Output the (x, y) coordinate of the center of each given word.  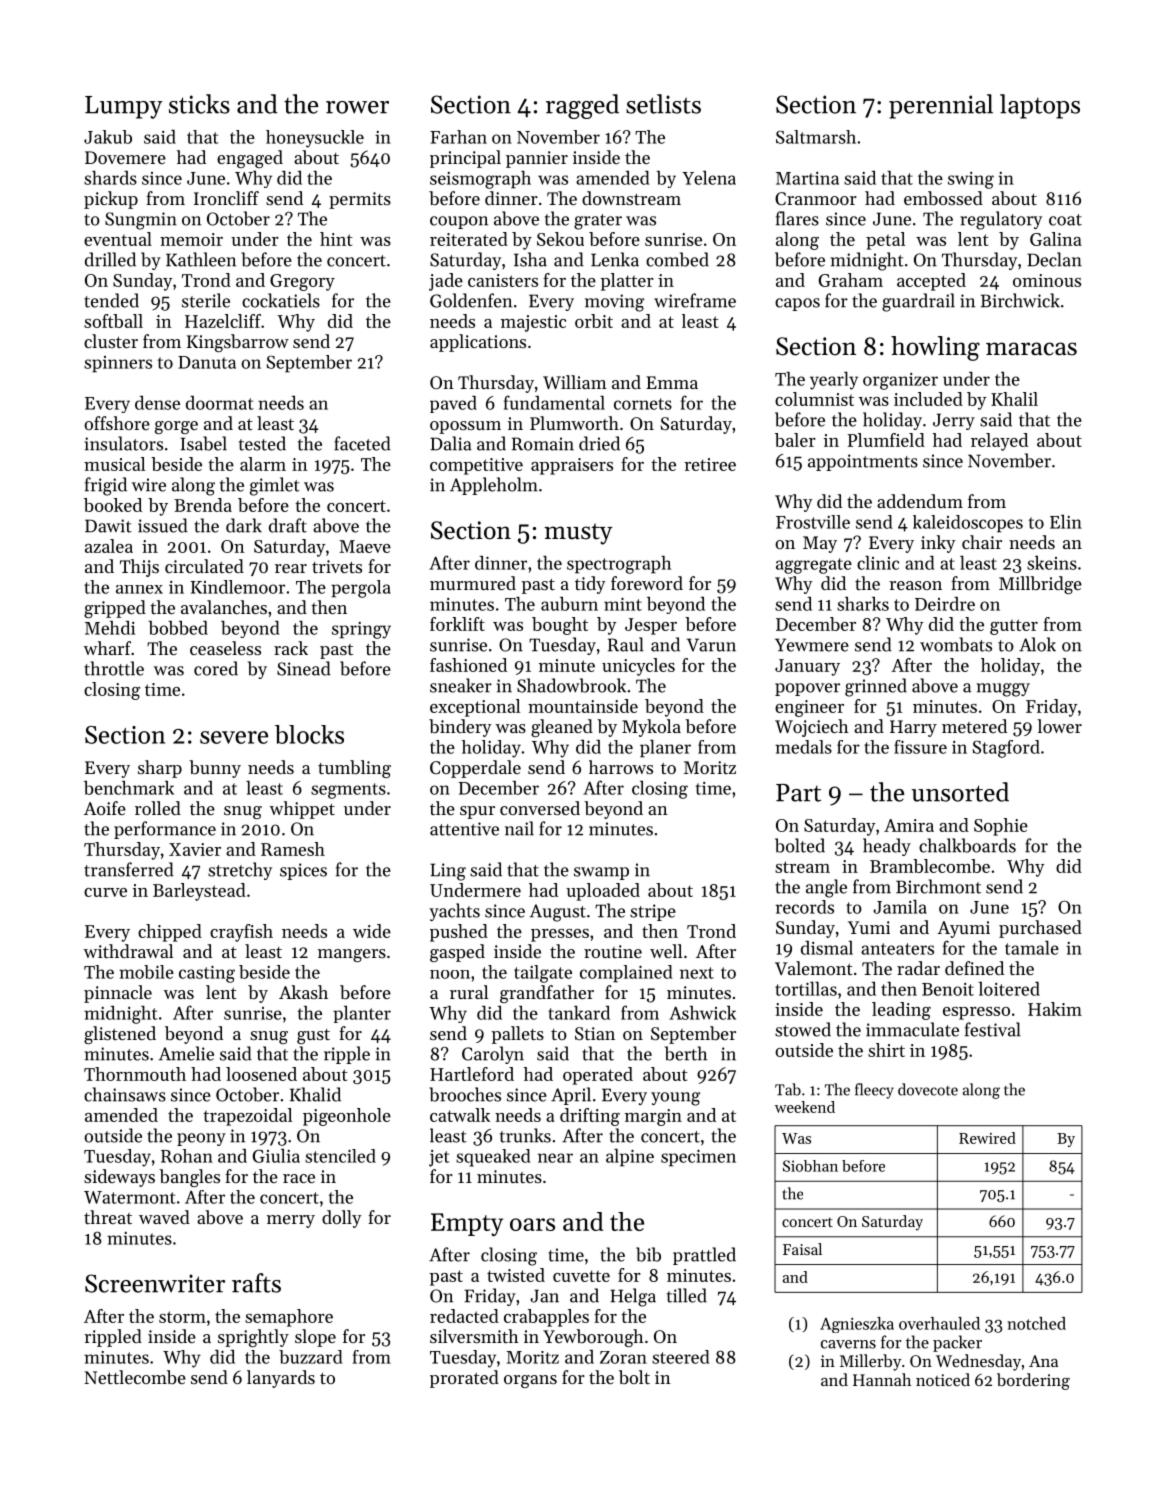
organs (530, 1381)
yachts (454, 912)
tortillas (806, 988)
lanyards (281, 1379)
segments (348, 791)
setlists (663, 104)
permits (360, 200)
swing (971, 180)
